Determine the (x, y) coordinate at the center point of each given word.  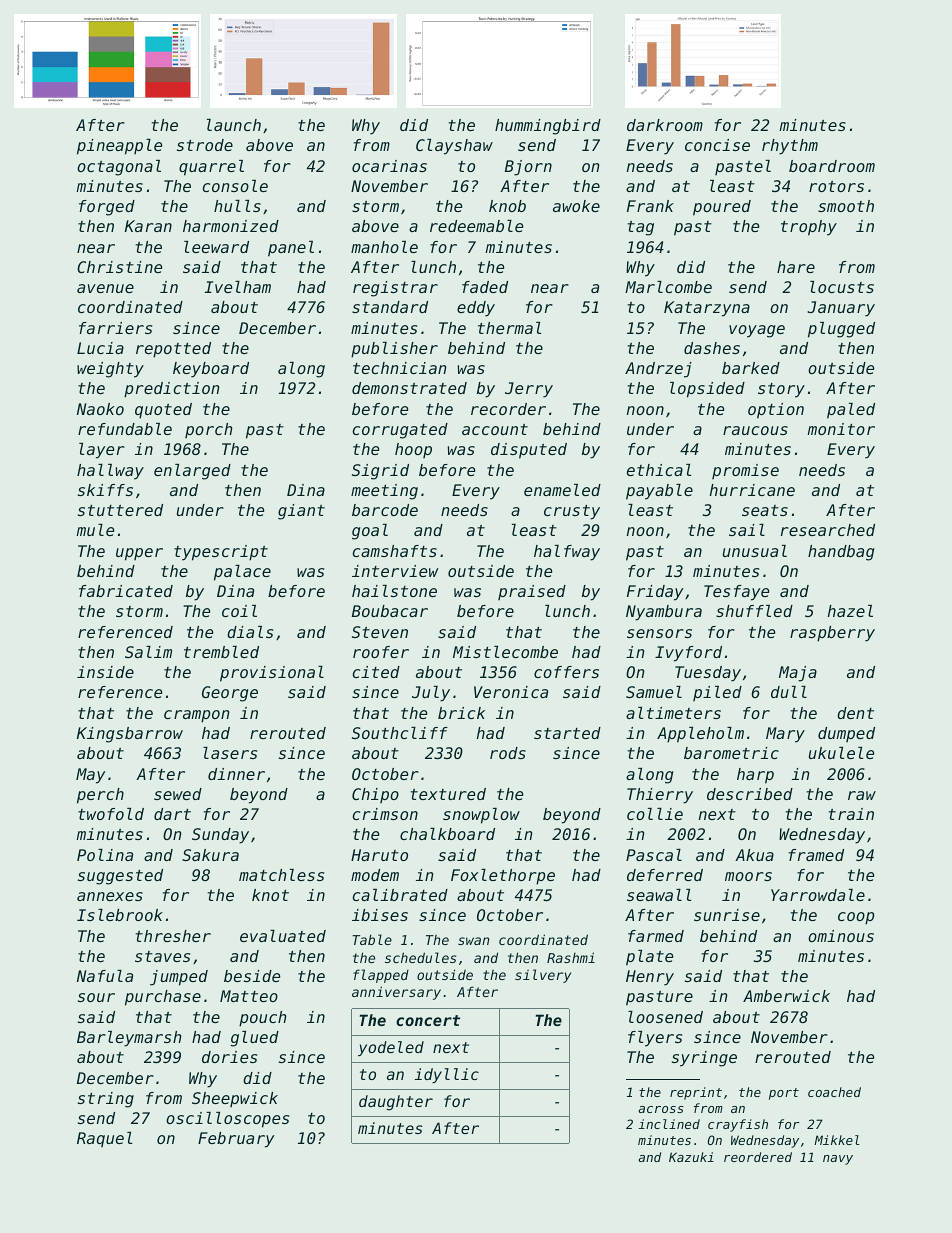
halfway (567, 553)
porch (209, 430)
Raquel (104, 1140)
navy (838, 1160)
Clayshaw (454, 147)
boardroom (832, 166)
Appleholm (700, 735)
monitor (841, 429)
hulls (237, 206)
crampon (197, 716)
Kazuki (691, 1157)
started (567, 733)
